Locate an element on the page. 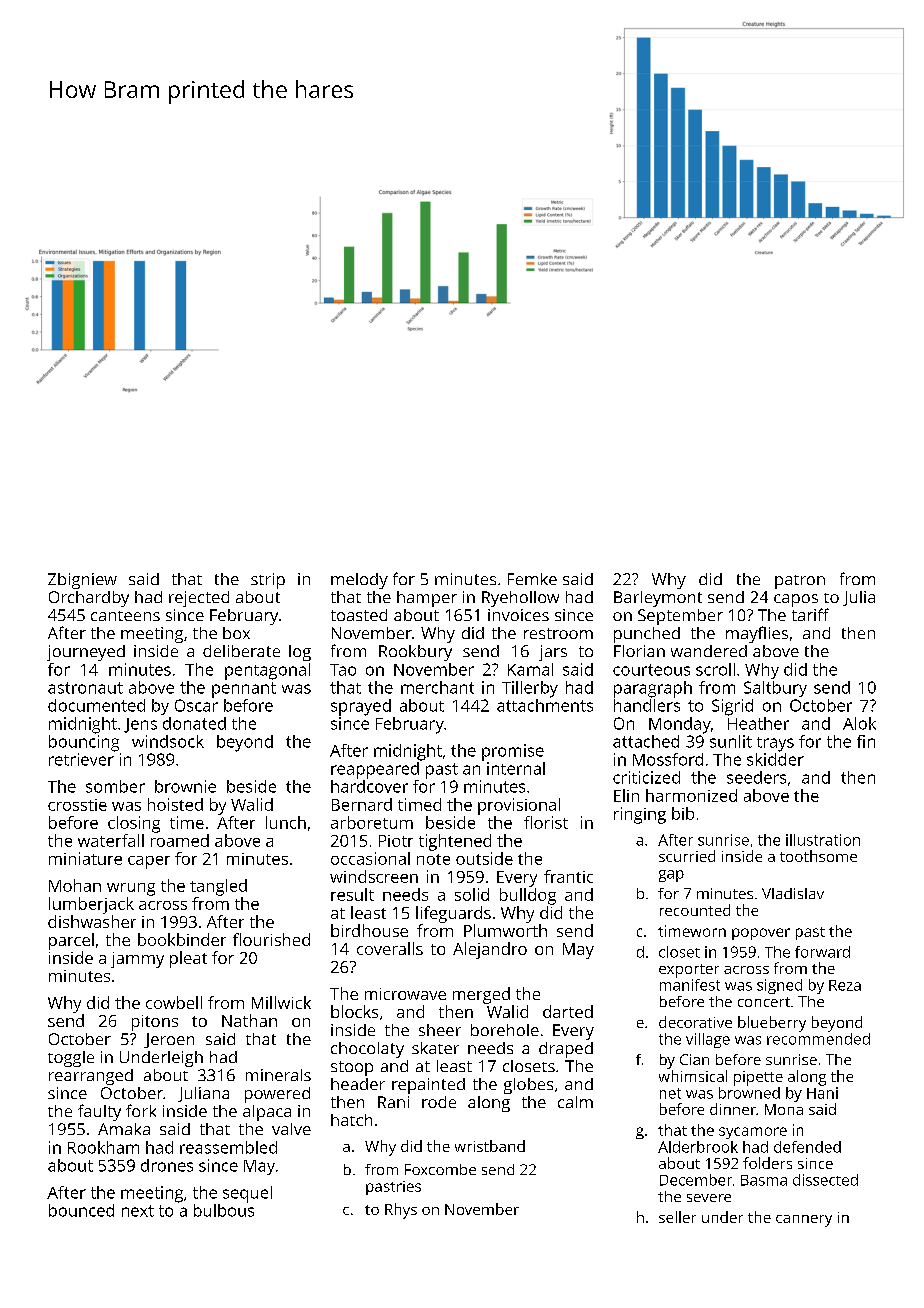 Image resolution: width=924 pixels, height=1308 pixels. fin is located at coordinates (866, 741).
